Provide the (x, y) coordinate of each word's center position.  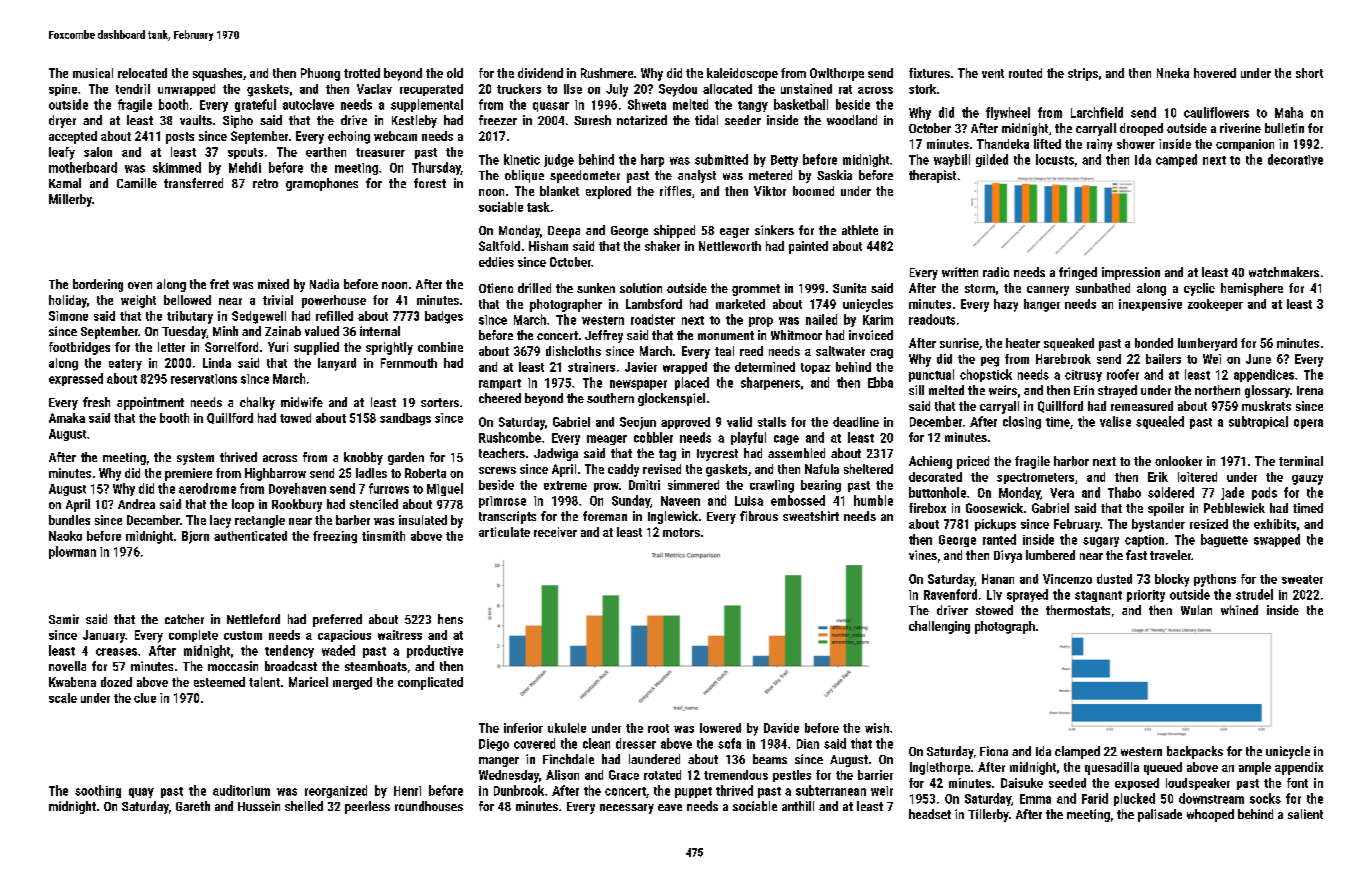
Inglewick (673, 517)
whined (1239, 610)
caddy (623, 470)
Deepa (564, 232)
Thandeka (1003, 144)
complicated (430, 683)
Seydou (678, 90)
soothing (98, 791)
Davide (781, 728)
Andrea (136, 504)
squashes (217, 74)
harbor (1071, 461)
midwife (302, 402)
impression (1131, 273)
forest (430, 183)
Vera (1062, 493)
